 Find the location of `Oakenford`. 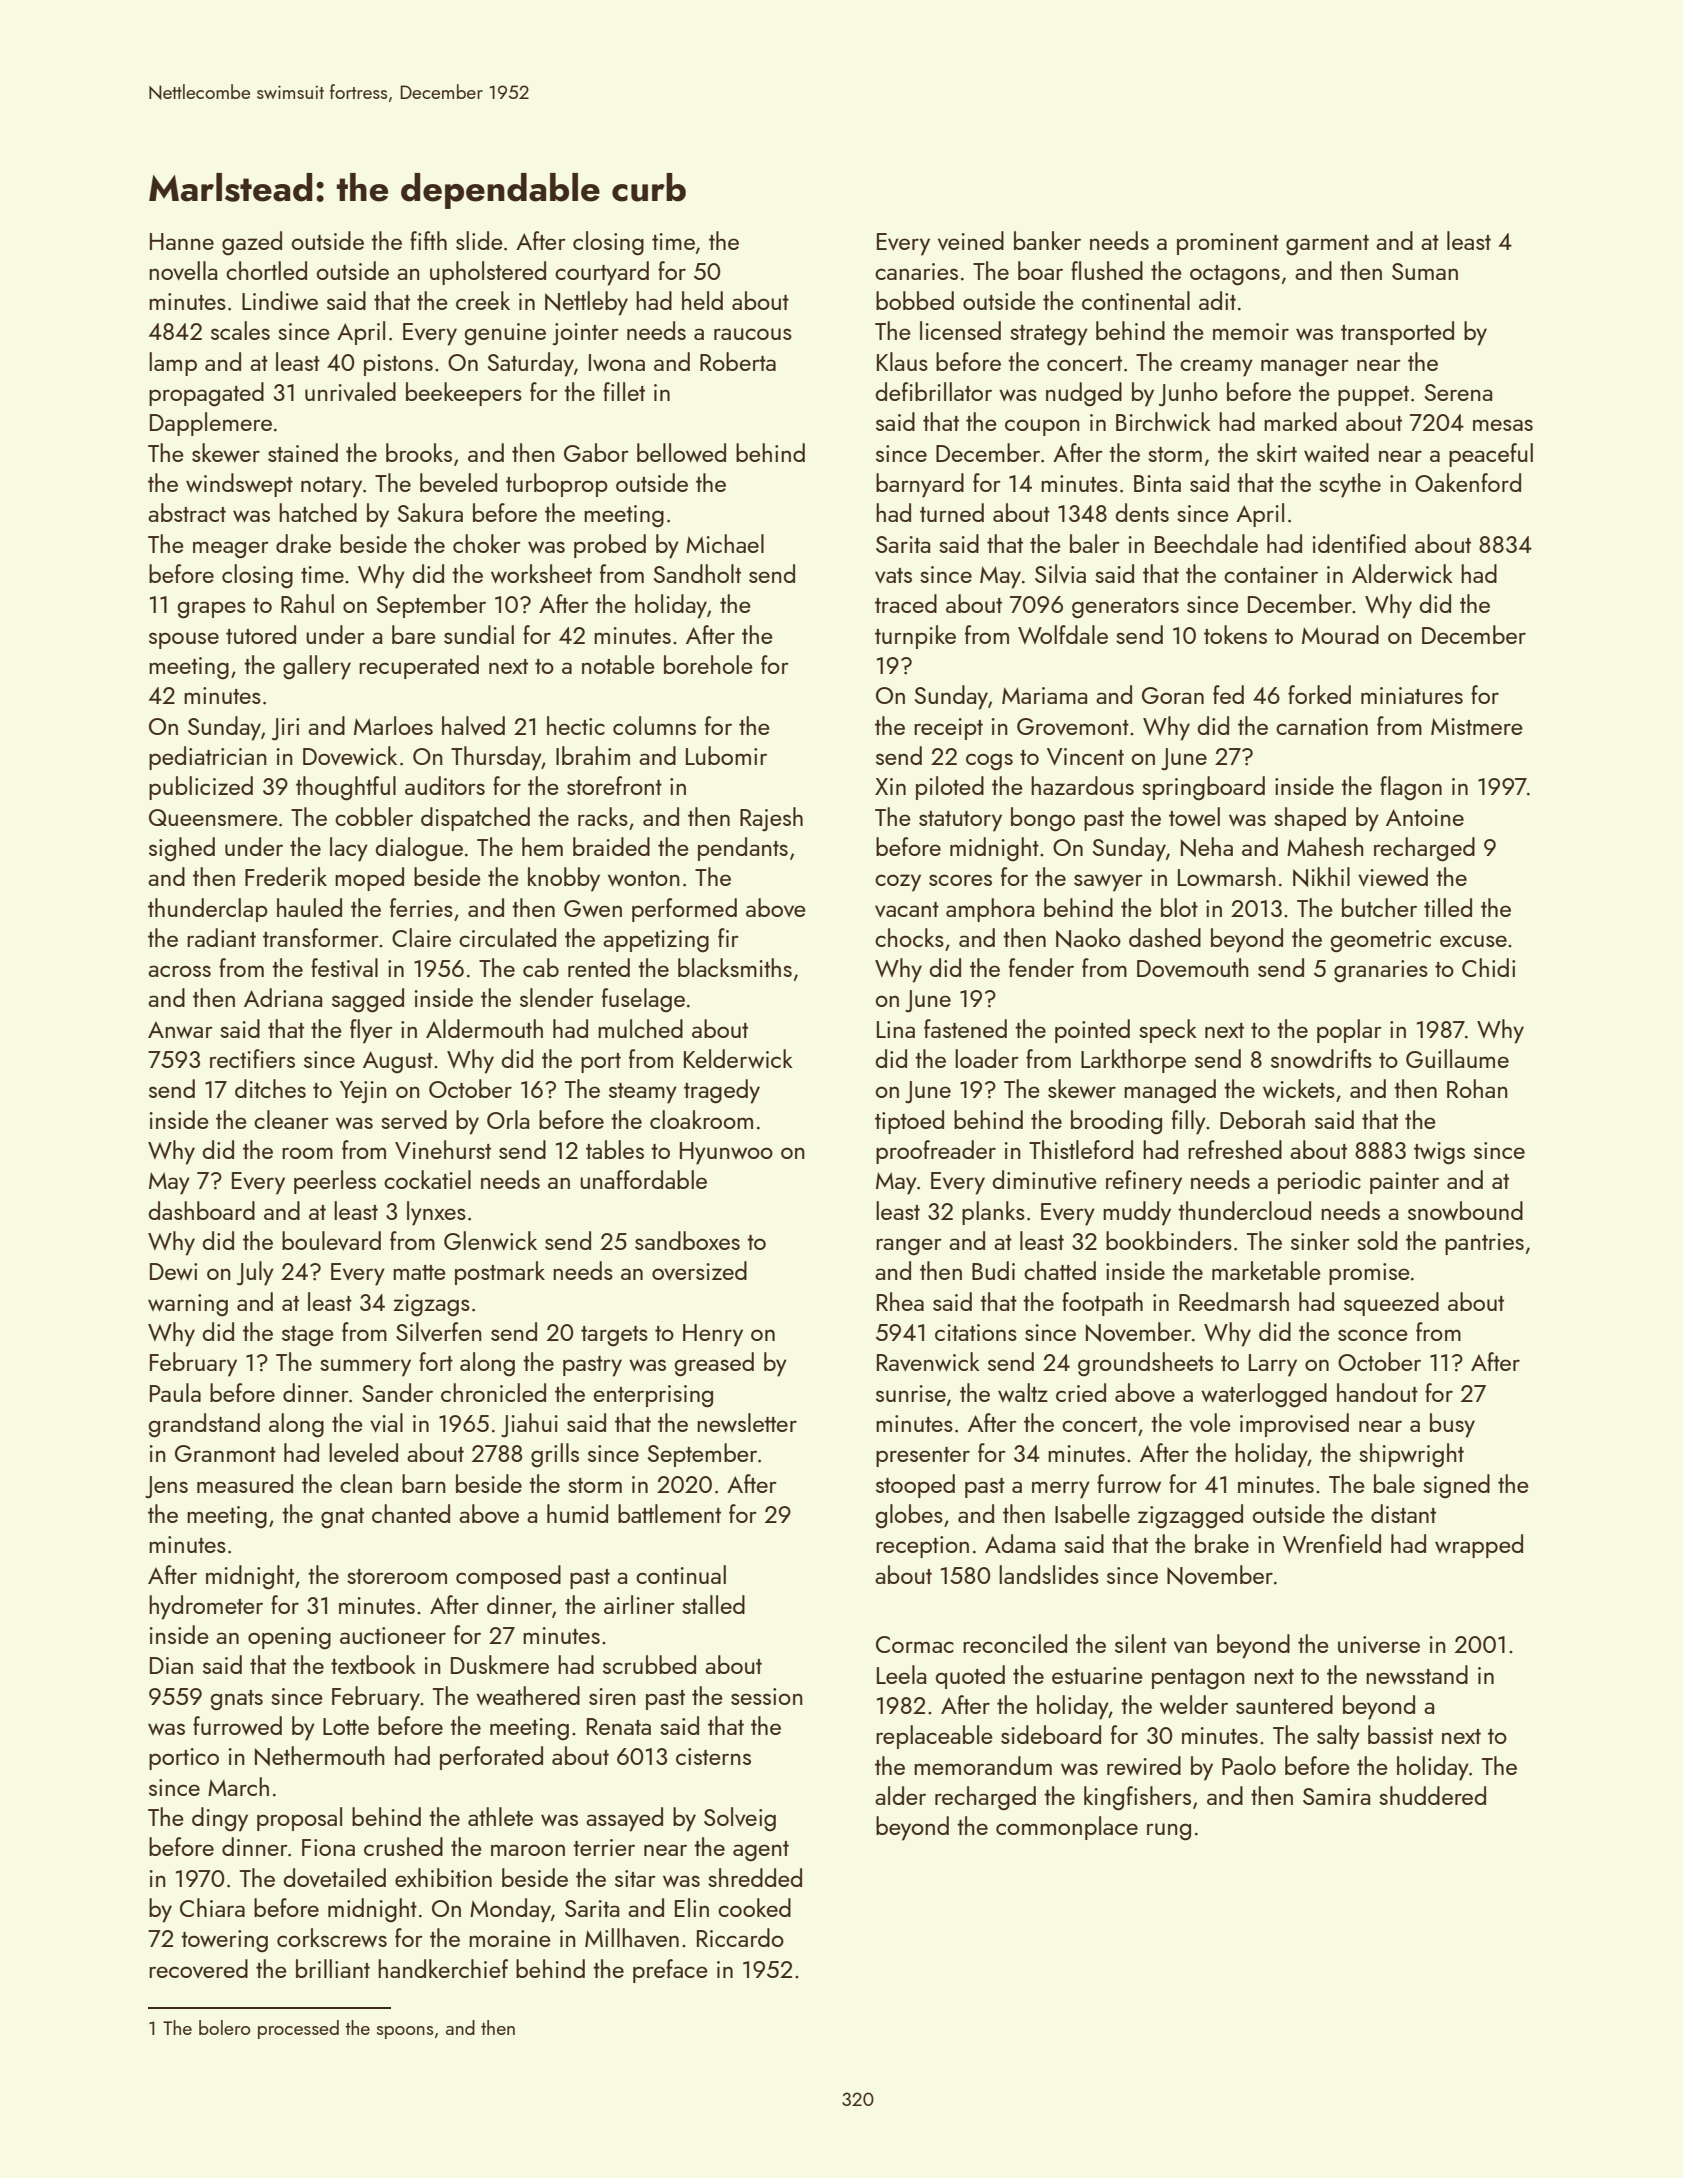

Oakenford is located at coordinates (1468, 482).
